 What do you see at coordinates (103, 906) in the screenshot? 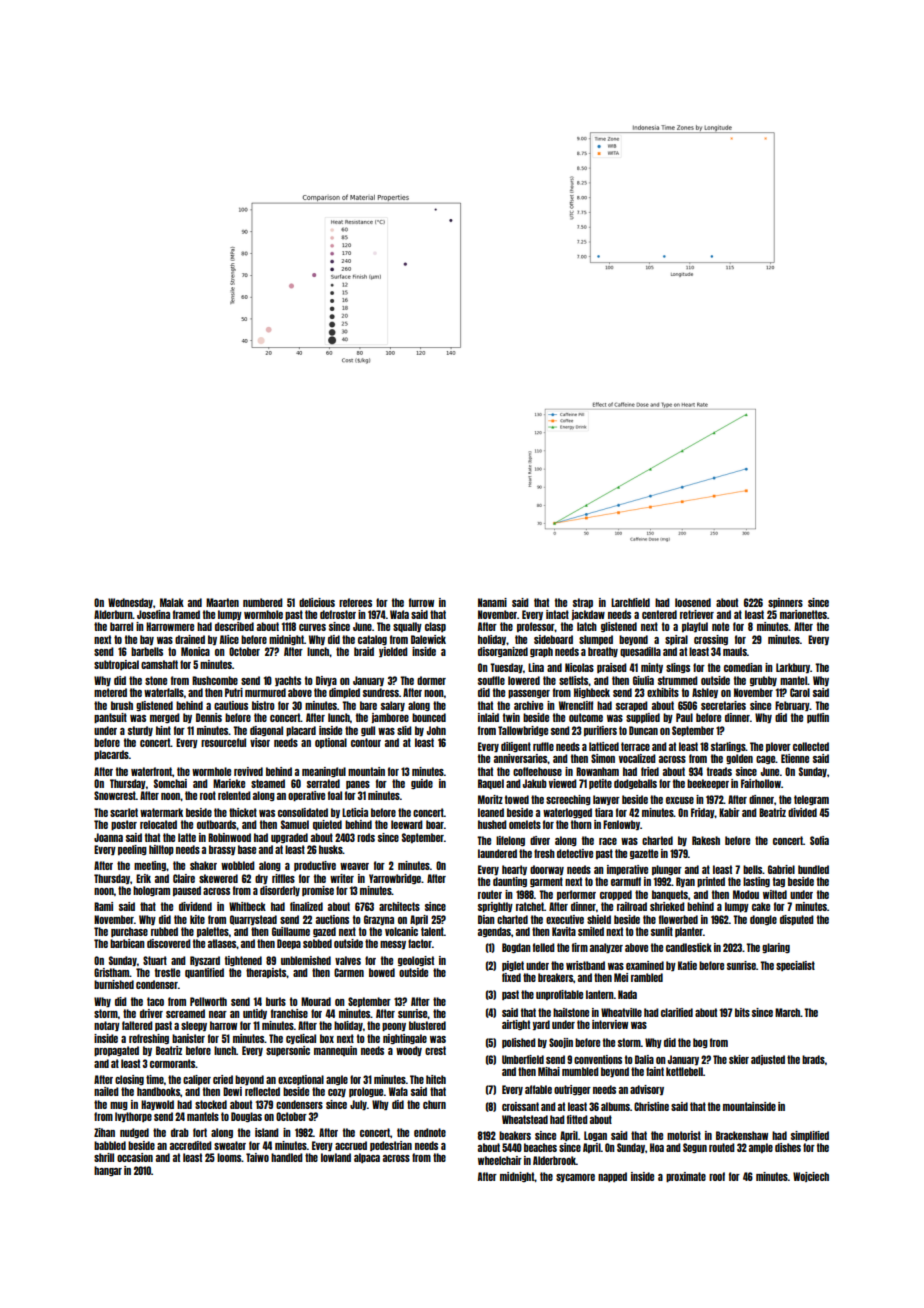
I see `Rami` at bounding box center [103, 906].
